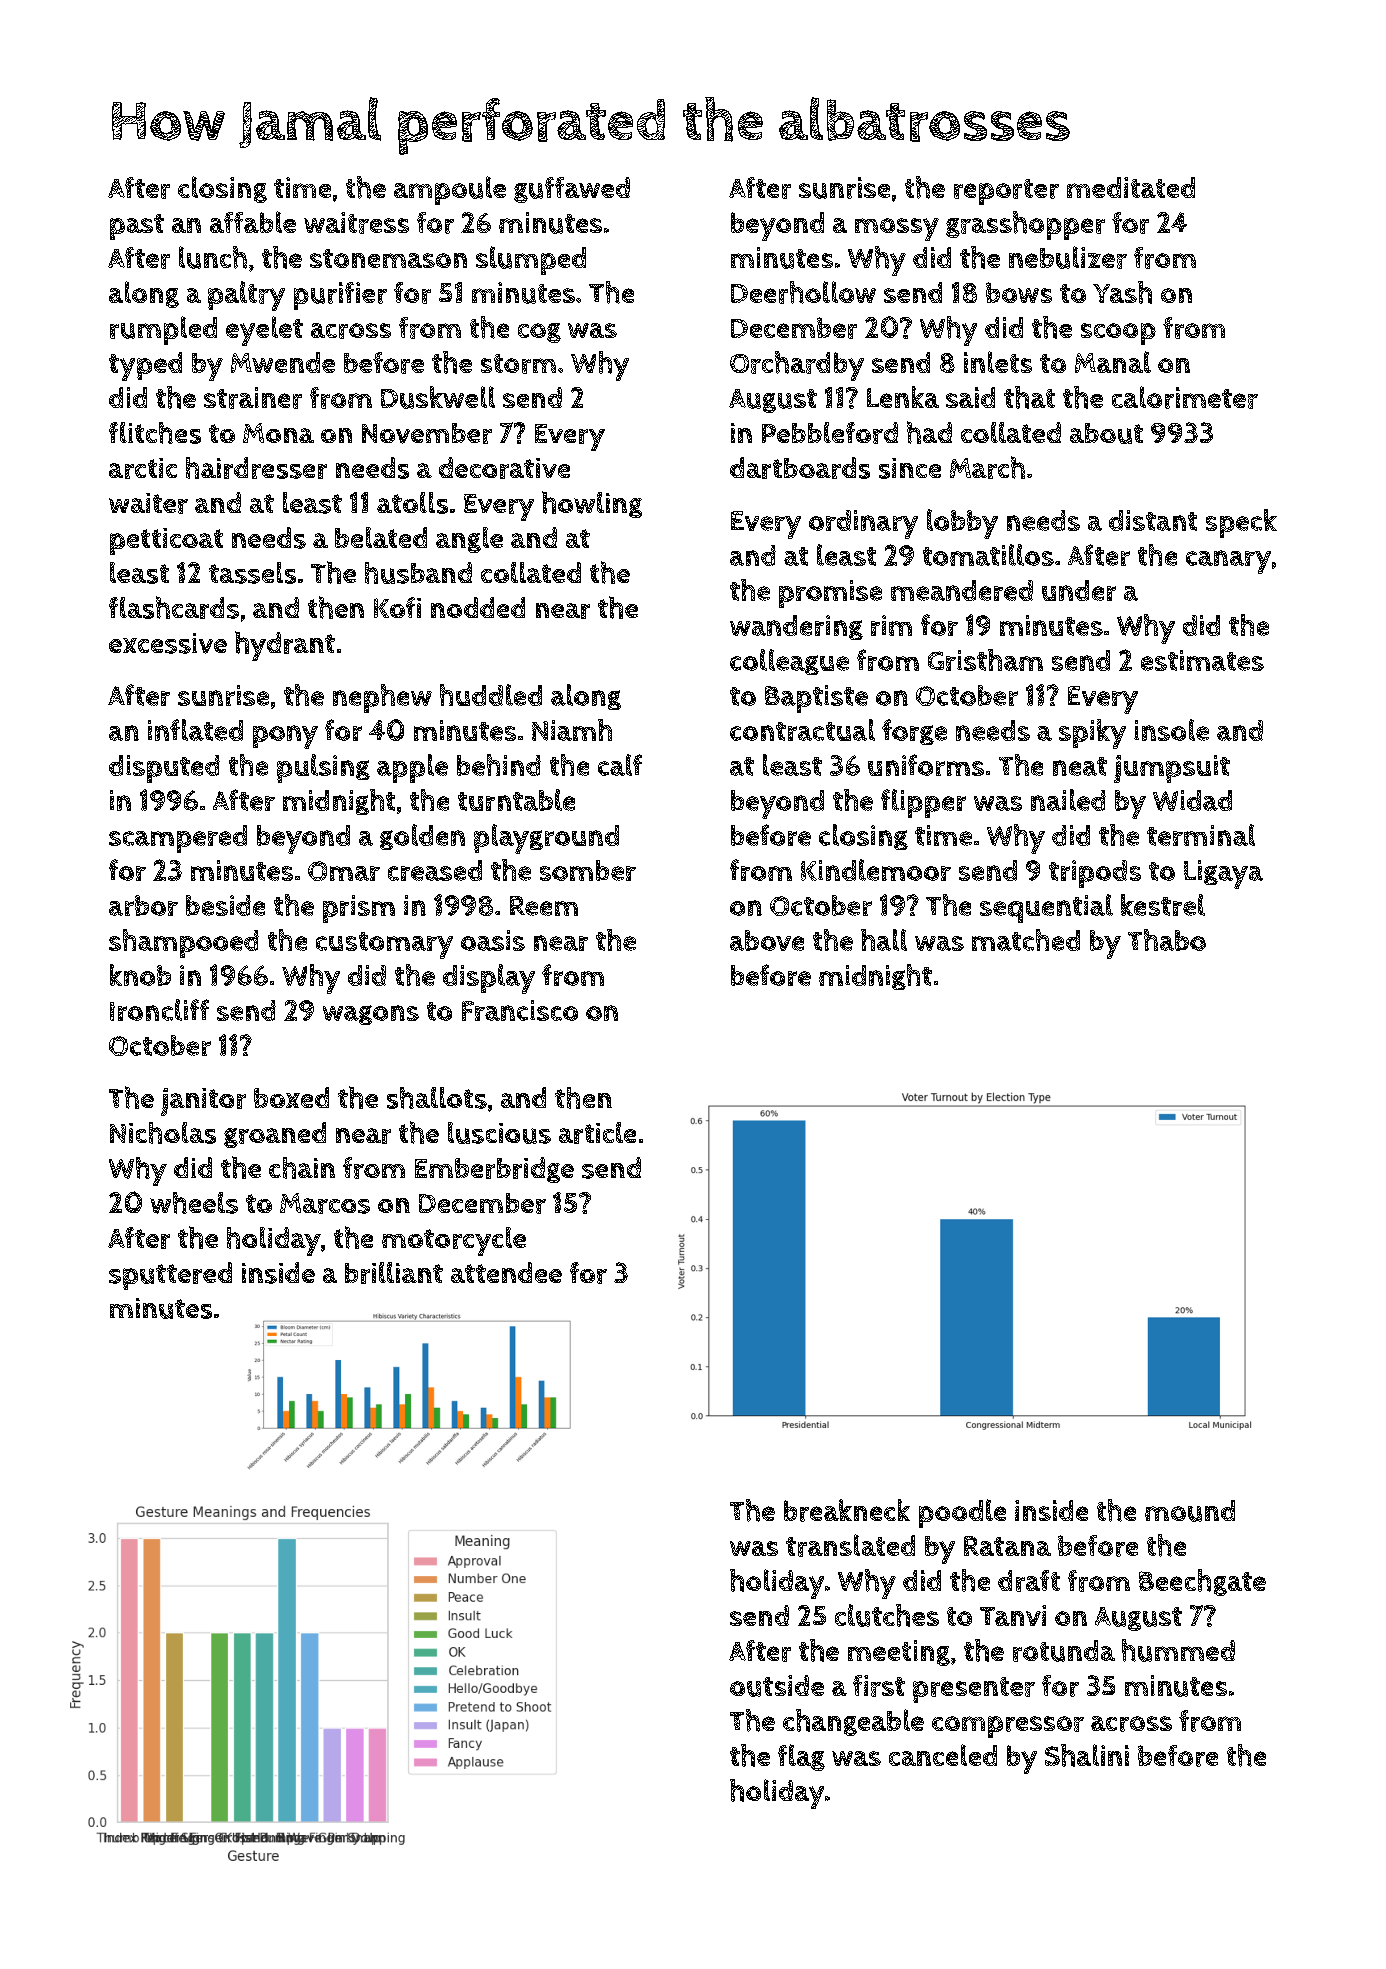  What do you see at coordinates (1201, 835) in the page?
I see `terminal` at bounding box center [1201, 835].
